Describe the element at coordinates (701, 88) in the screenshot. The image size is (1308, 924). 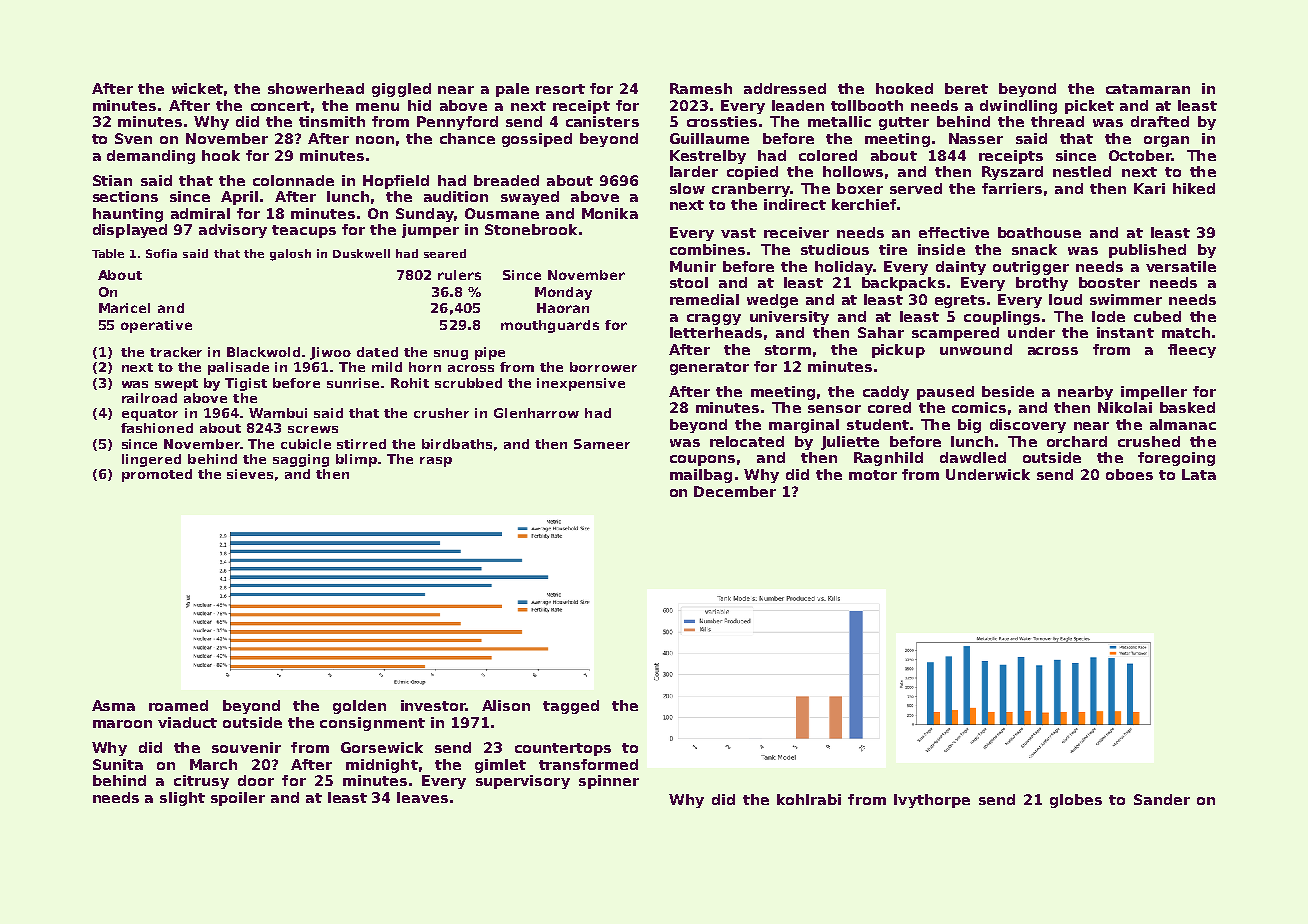
I see `Ramesh` at that location.
